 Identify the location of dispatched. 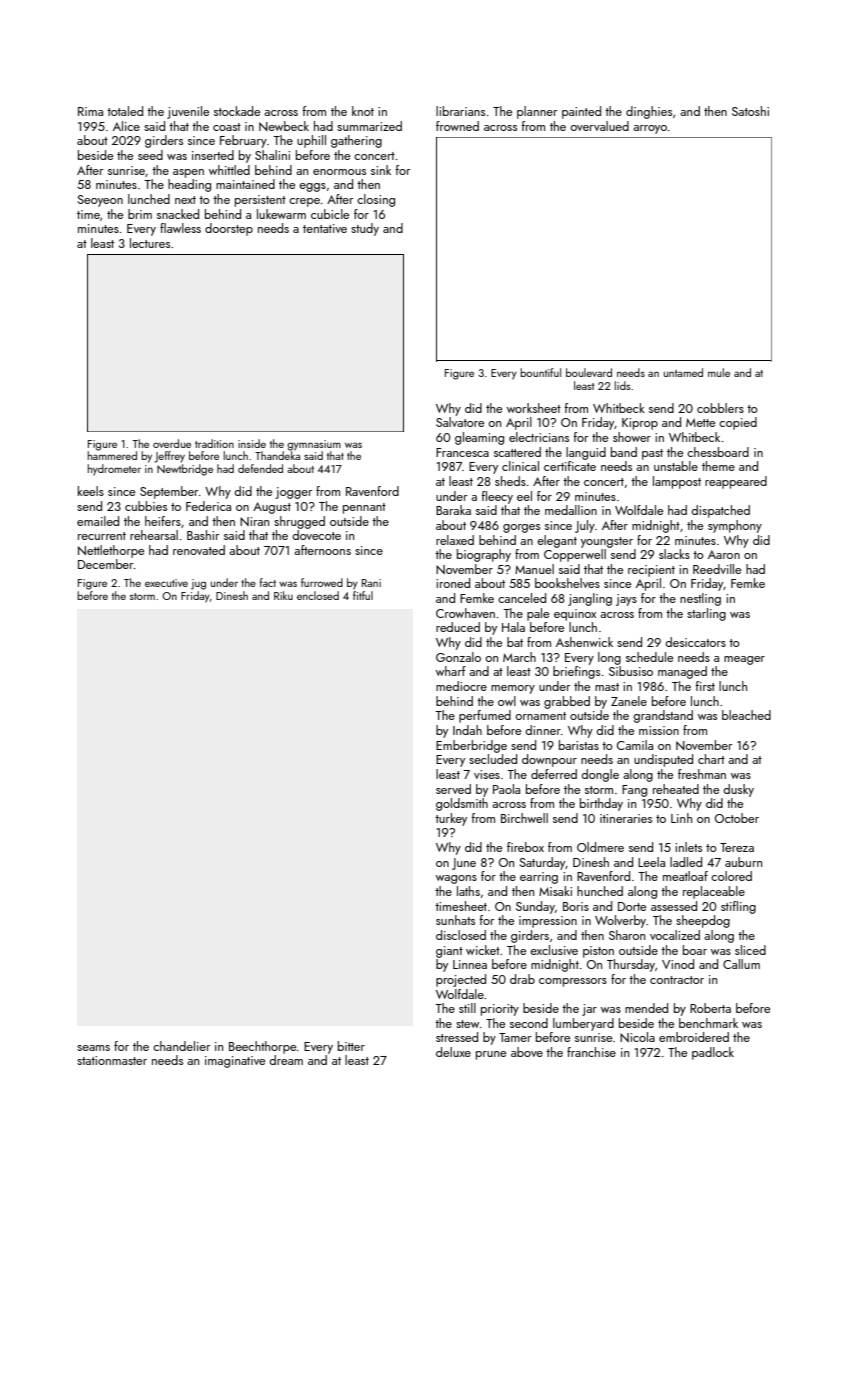
(720, 511).
